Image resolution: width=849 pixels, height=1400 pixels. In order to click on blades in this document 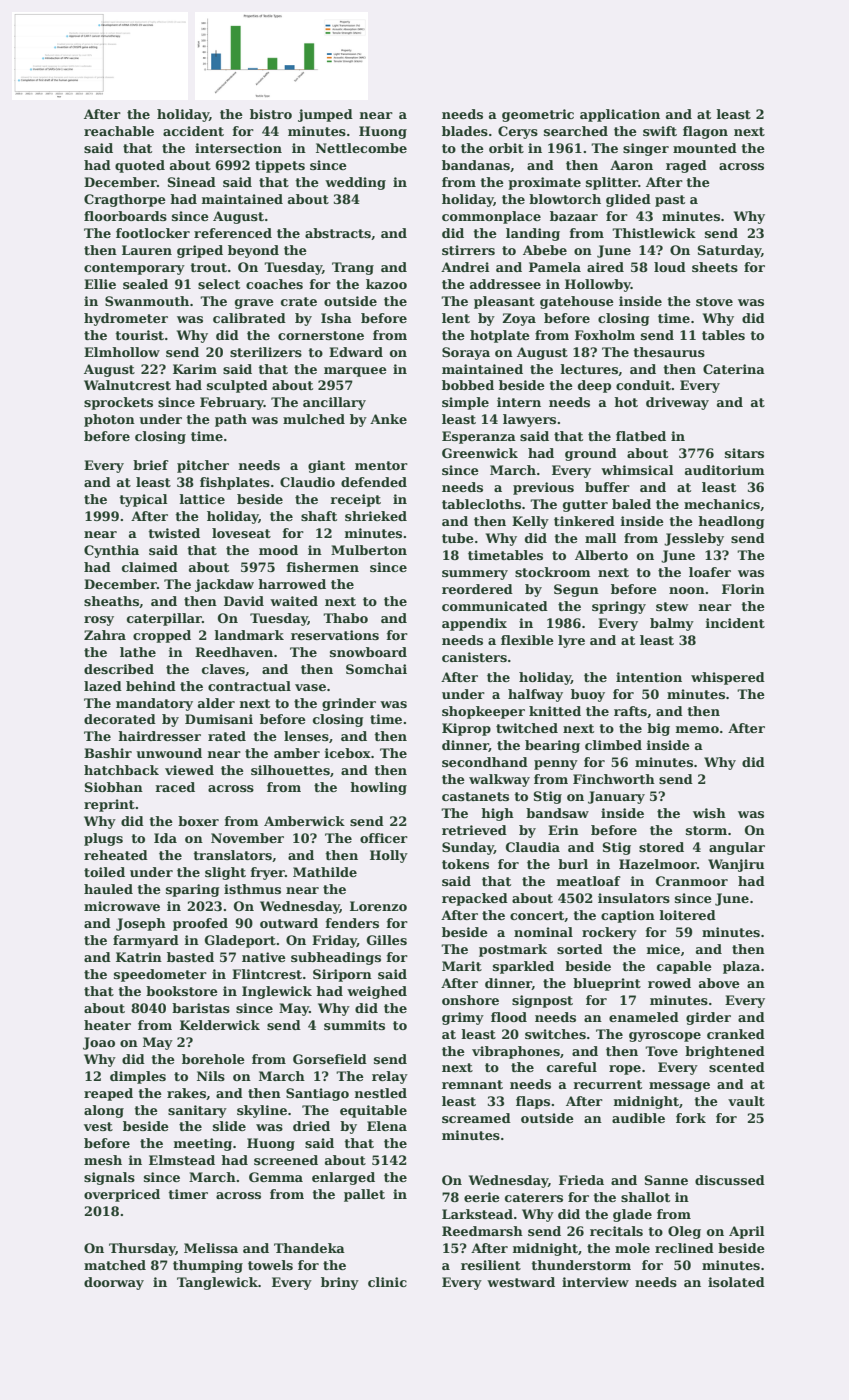, I will do `click(465, 131)`.
